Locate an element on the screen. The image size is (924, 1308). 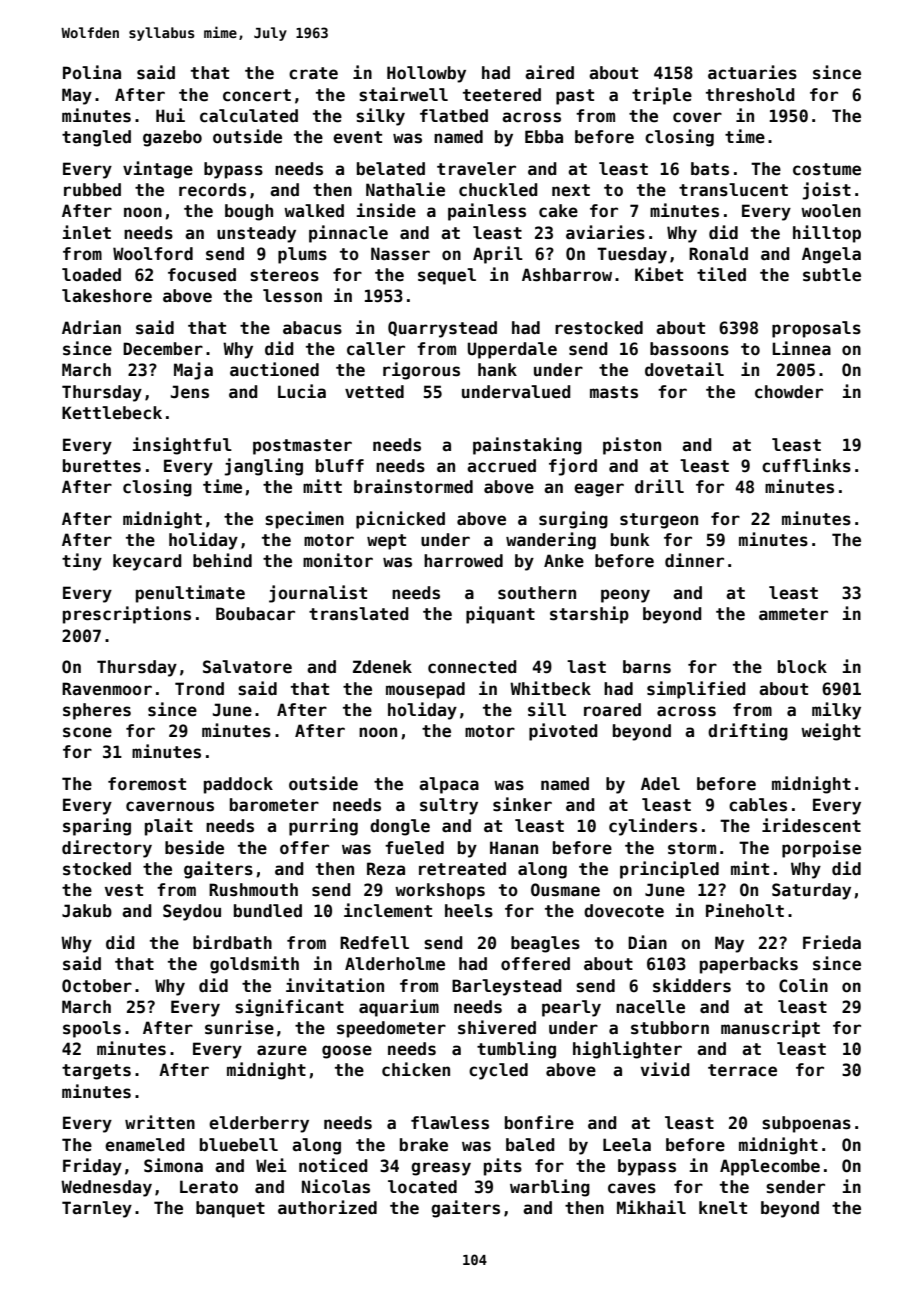
unsteady is located at coordinates (256, 234).
